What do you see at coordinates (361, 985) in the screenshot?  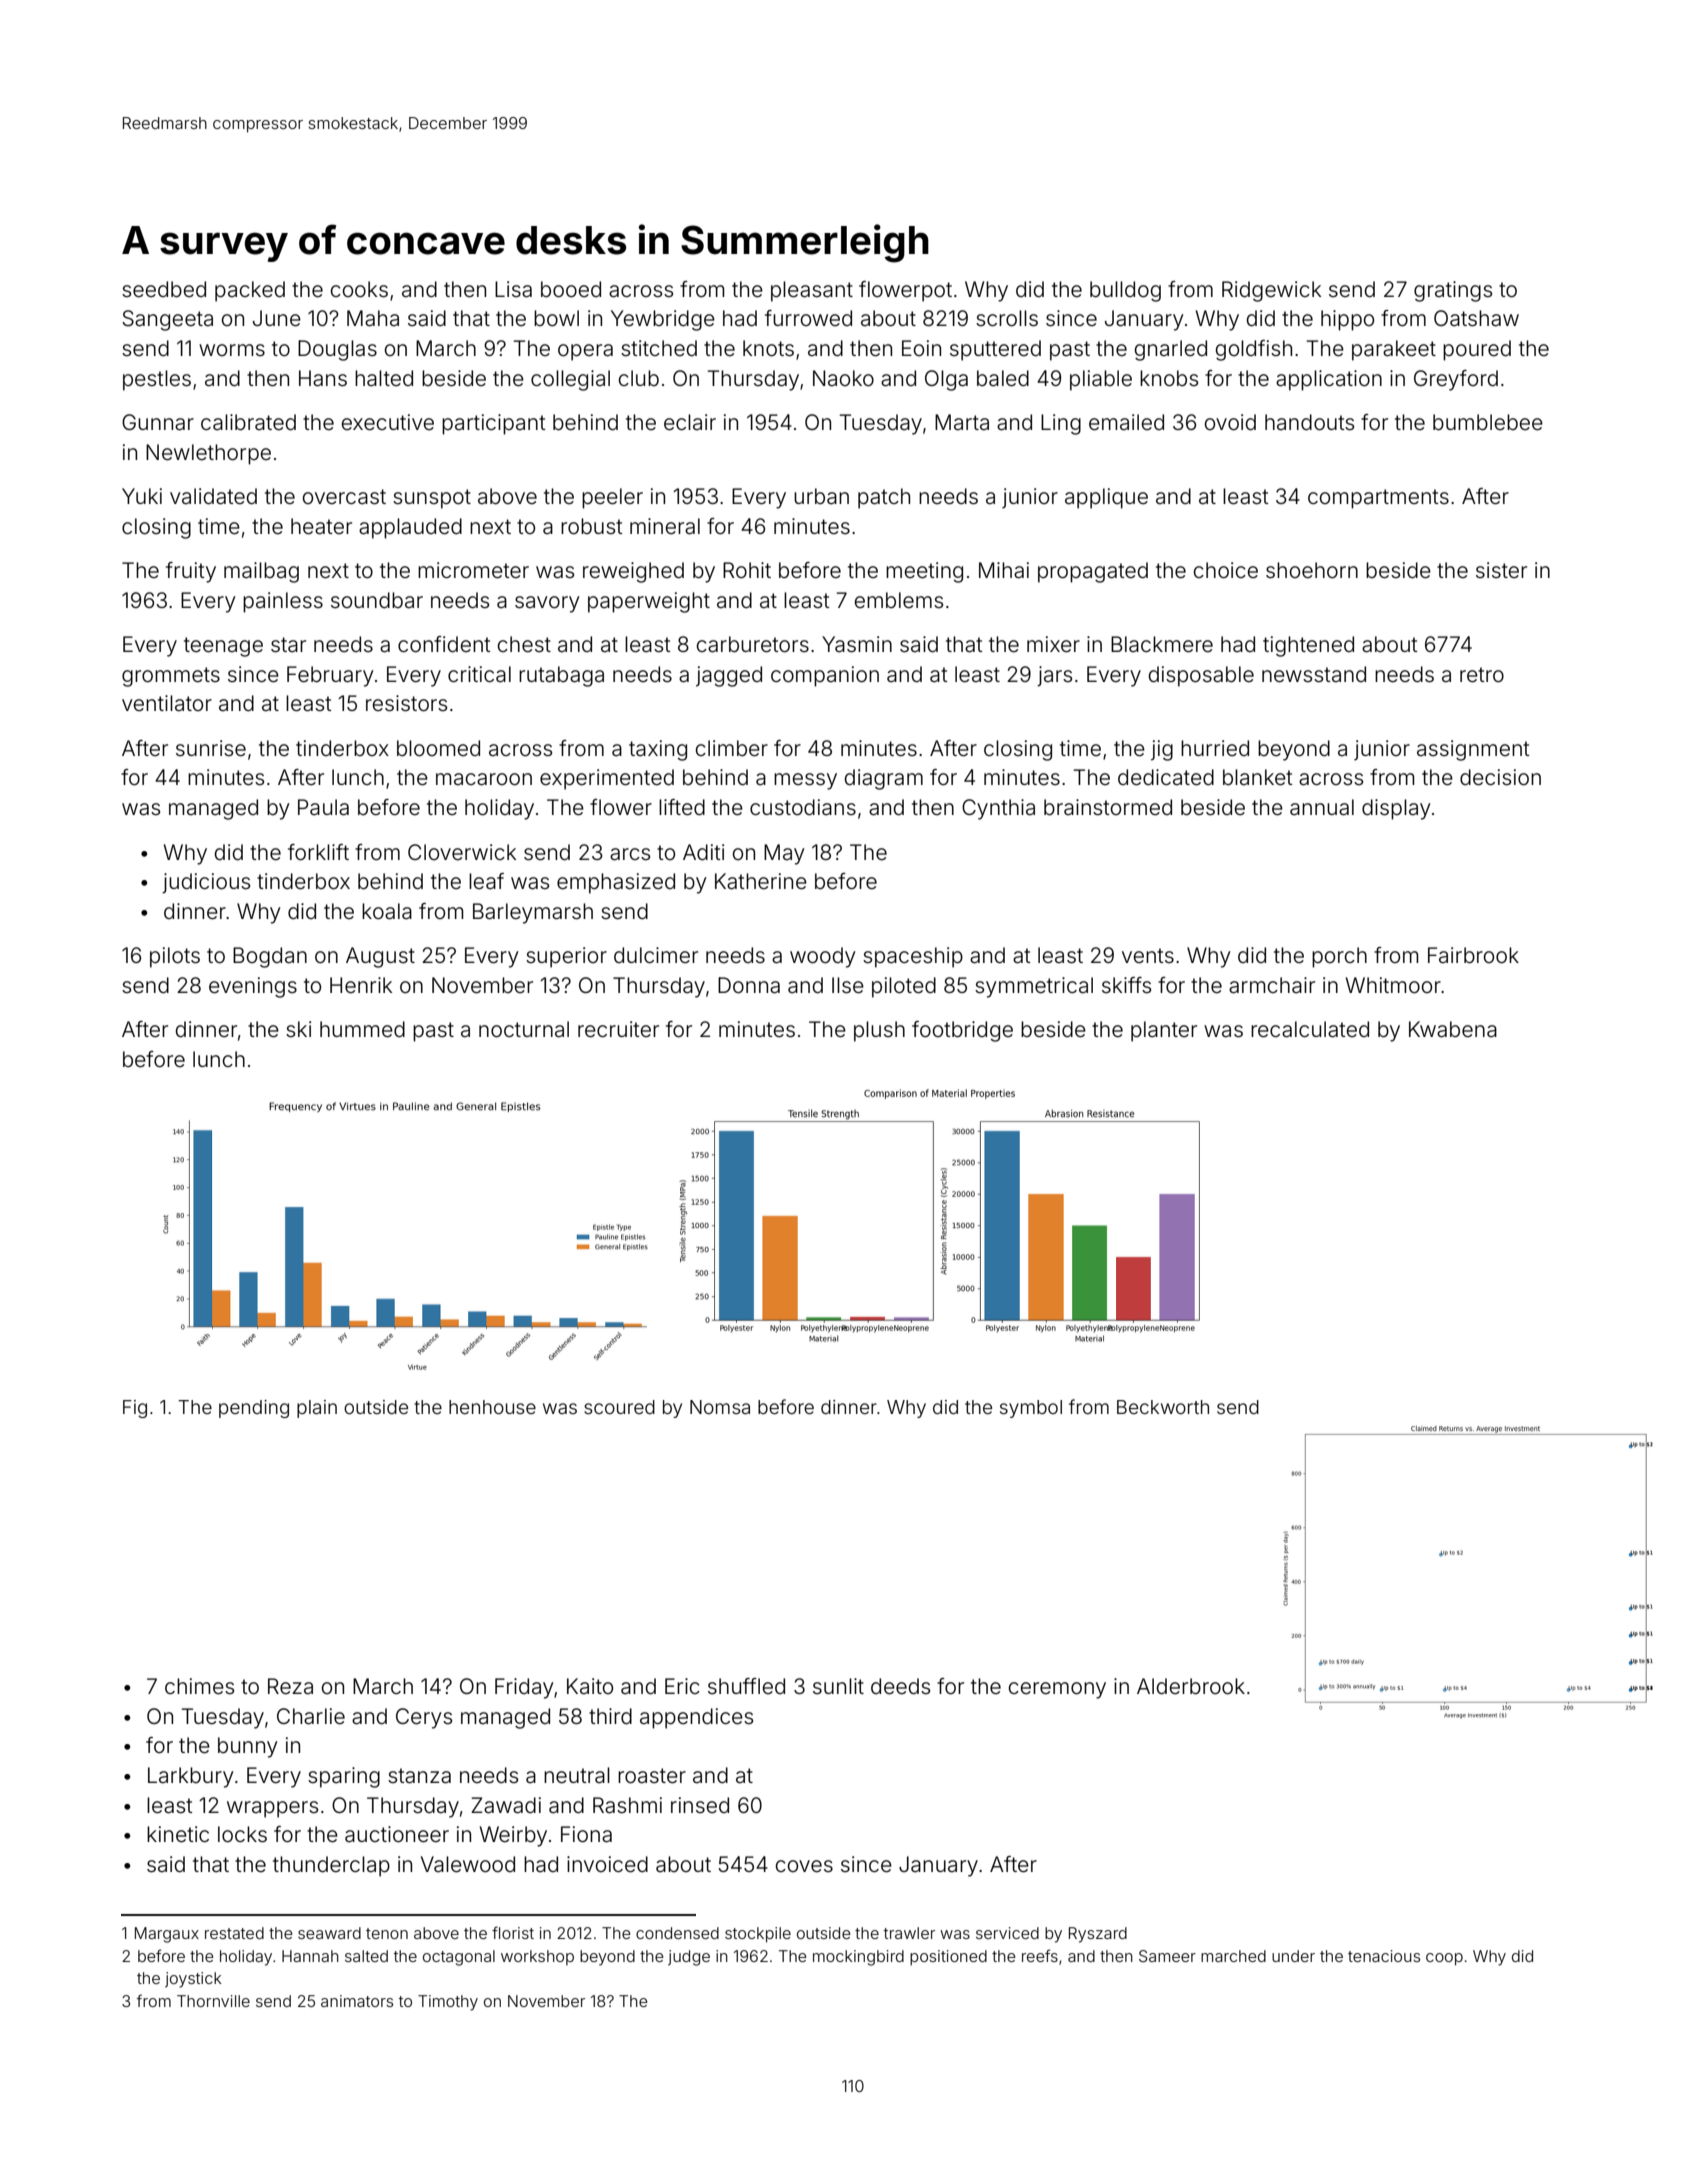 I see `Henrik` at bounding box center [361, 985].
